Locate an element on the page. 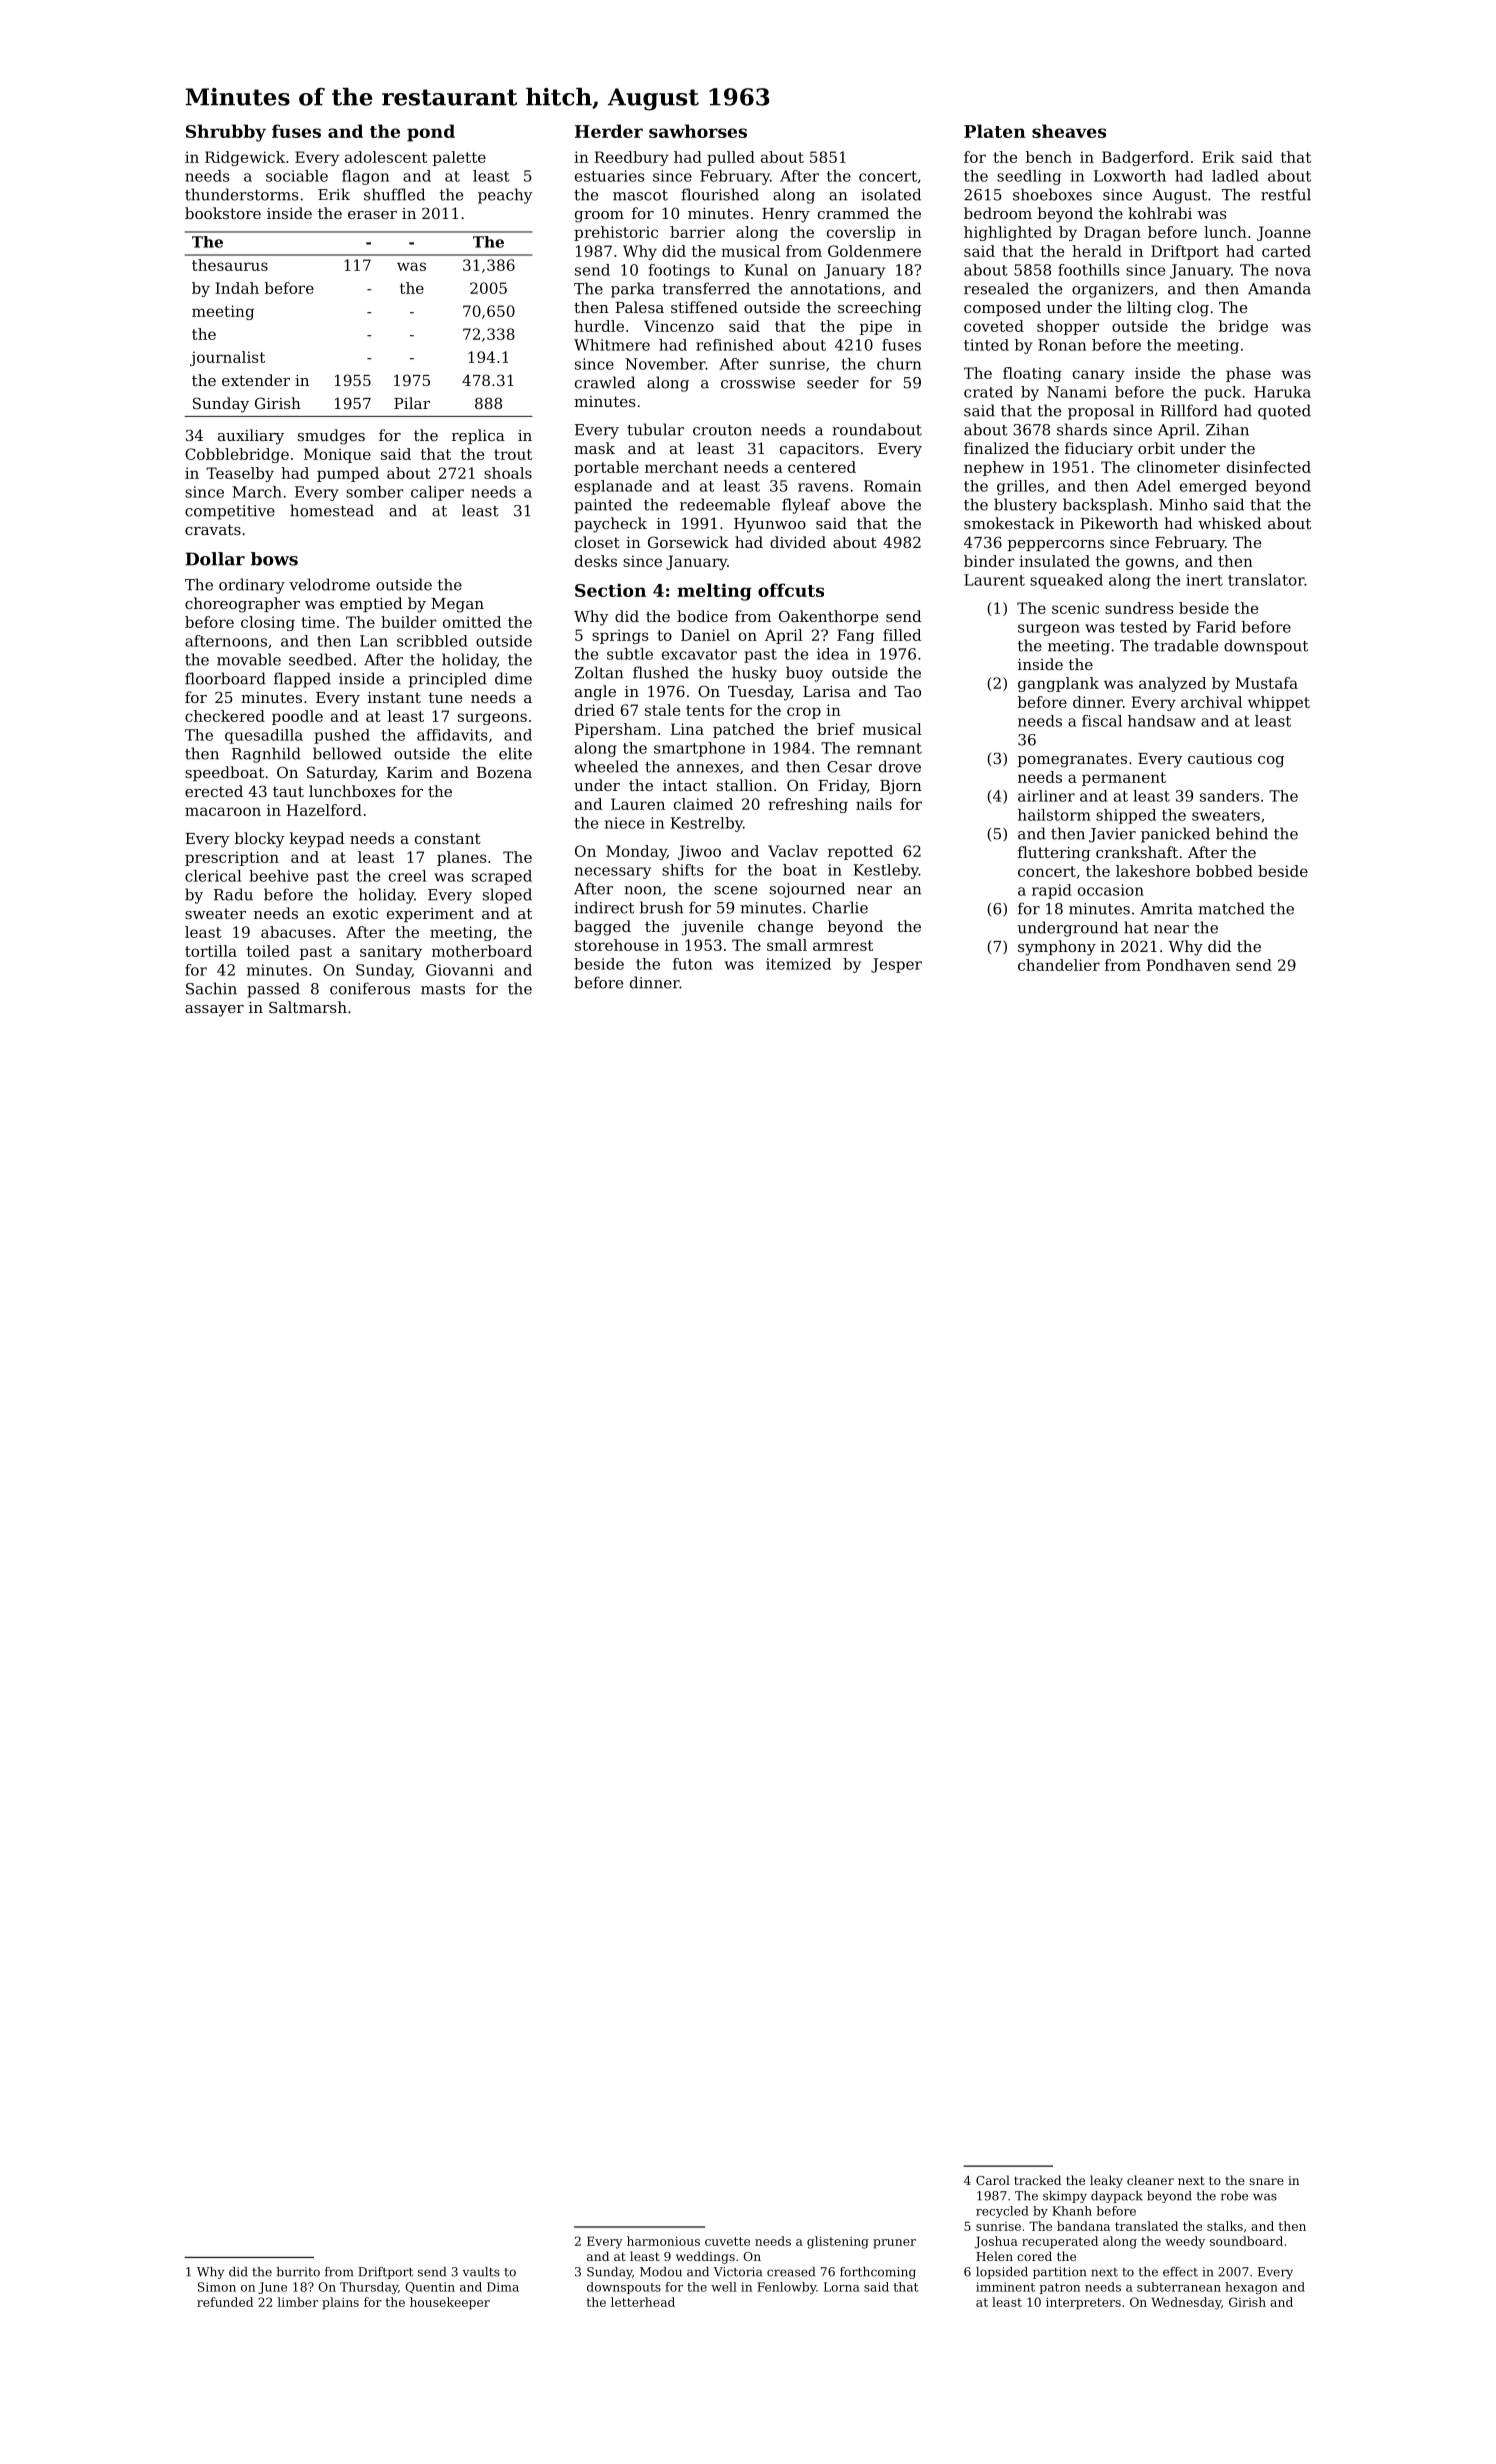 This page has height=2464, width=1496. Victoria is located at coordinates (738, 2272).
